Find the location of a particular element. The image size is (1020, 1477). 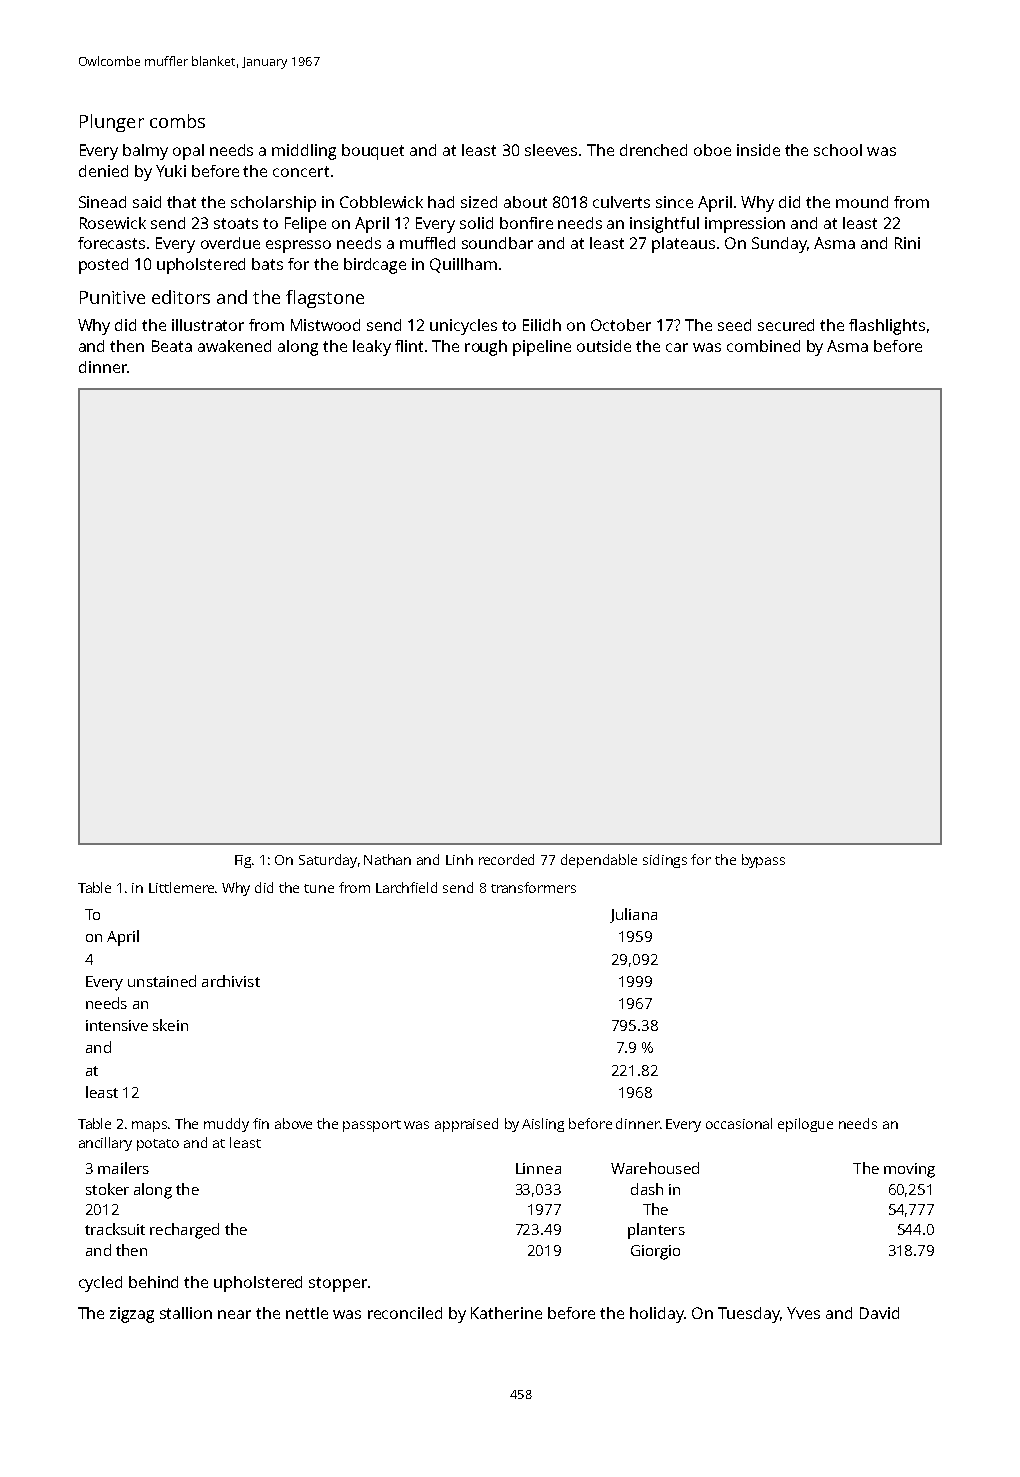

Juliana is located at coordinates (633, 915).
